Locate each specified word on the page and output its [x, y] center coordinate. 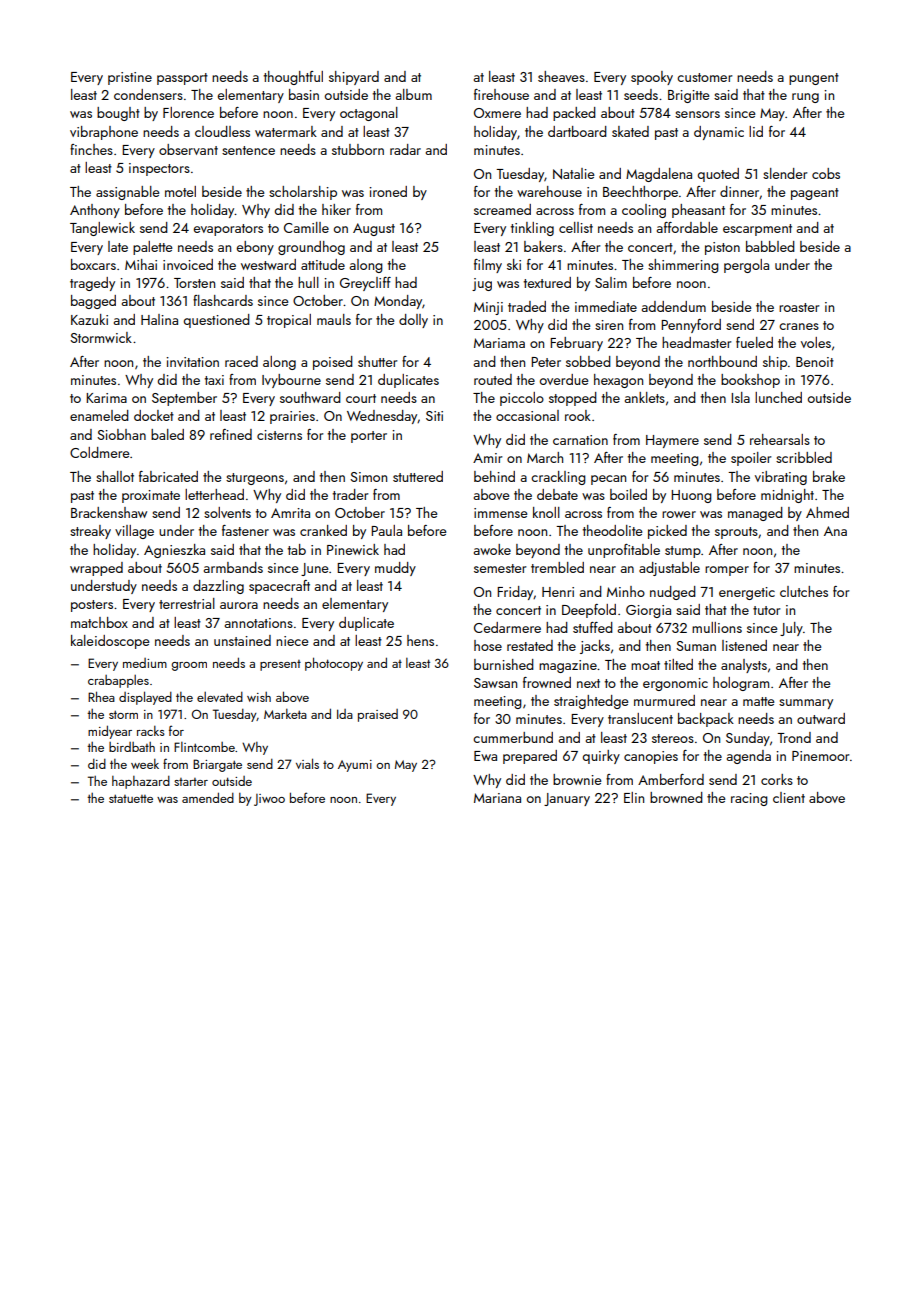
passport [182, 79]
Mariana [497, 798]
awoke [492, 549]
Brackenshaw [109, 512]
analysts [744, 666]
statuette [131, 799]
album [414, 94]
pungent [814, 79]
